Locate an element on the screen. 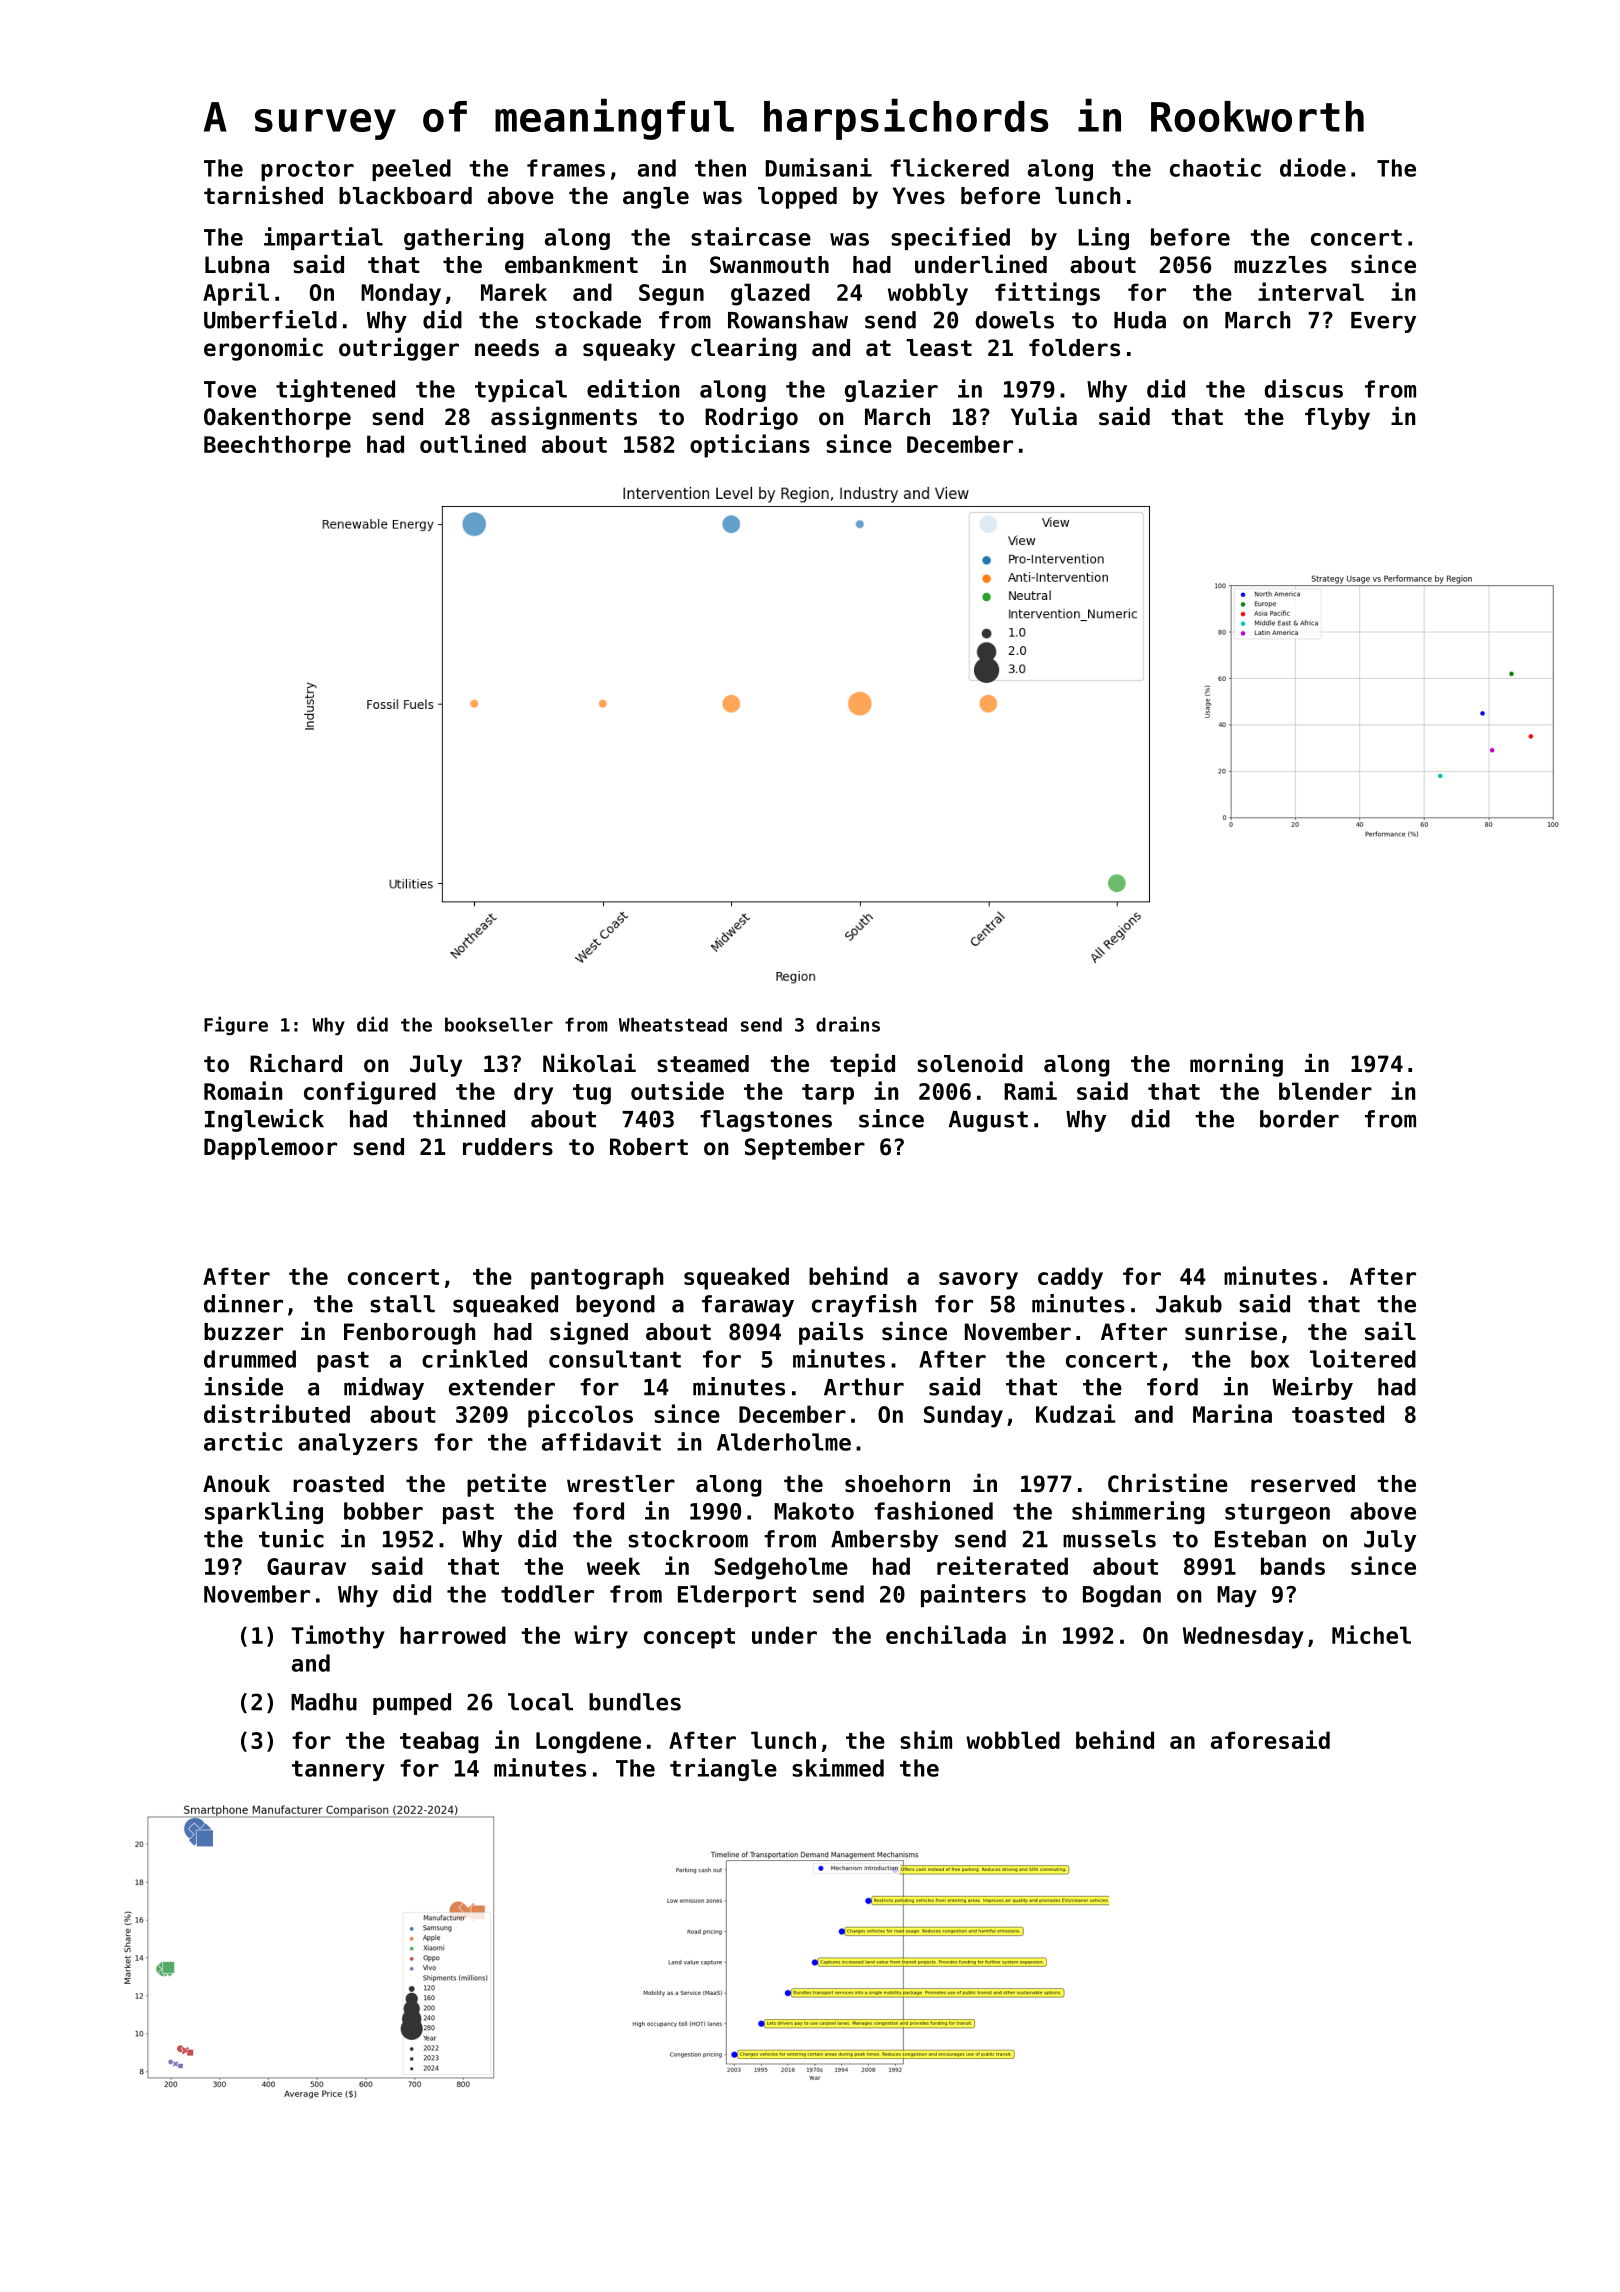 Image resolution: width=1620 pixels, height=2292 pixels. Kudzai is located at coordinates (1076, 1413).
